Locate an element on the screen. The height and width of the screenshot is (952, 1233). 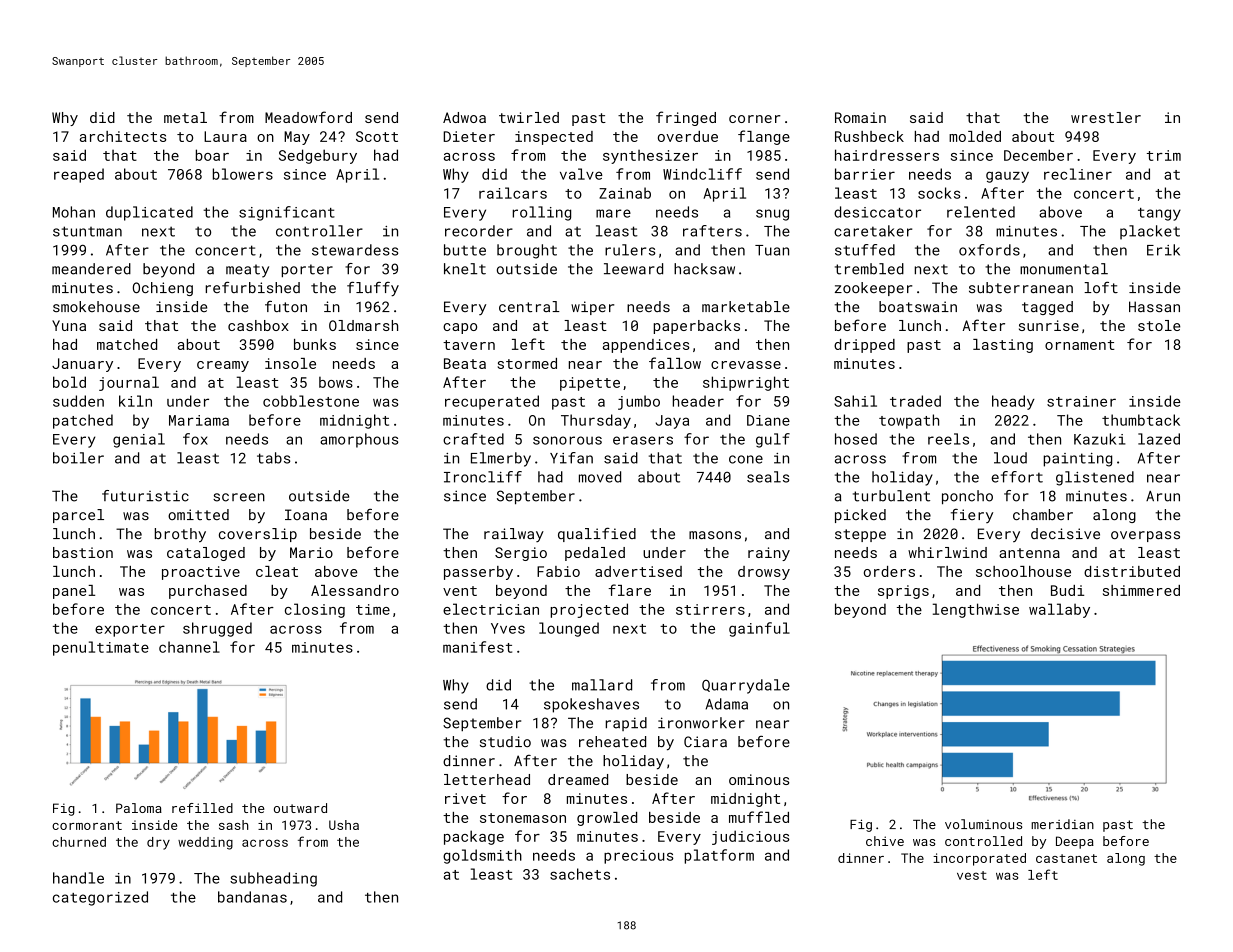
dry is located at coordinates (158, 843).
